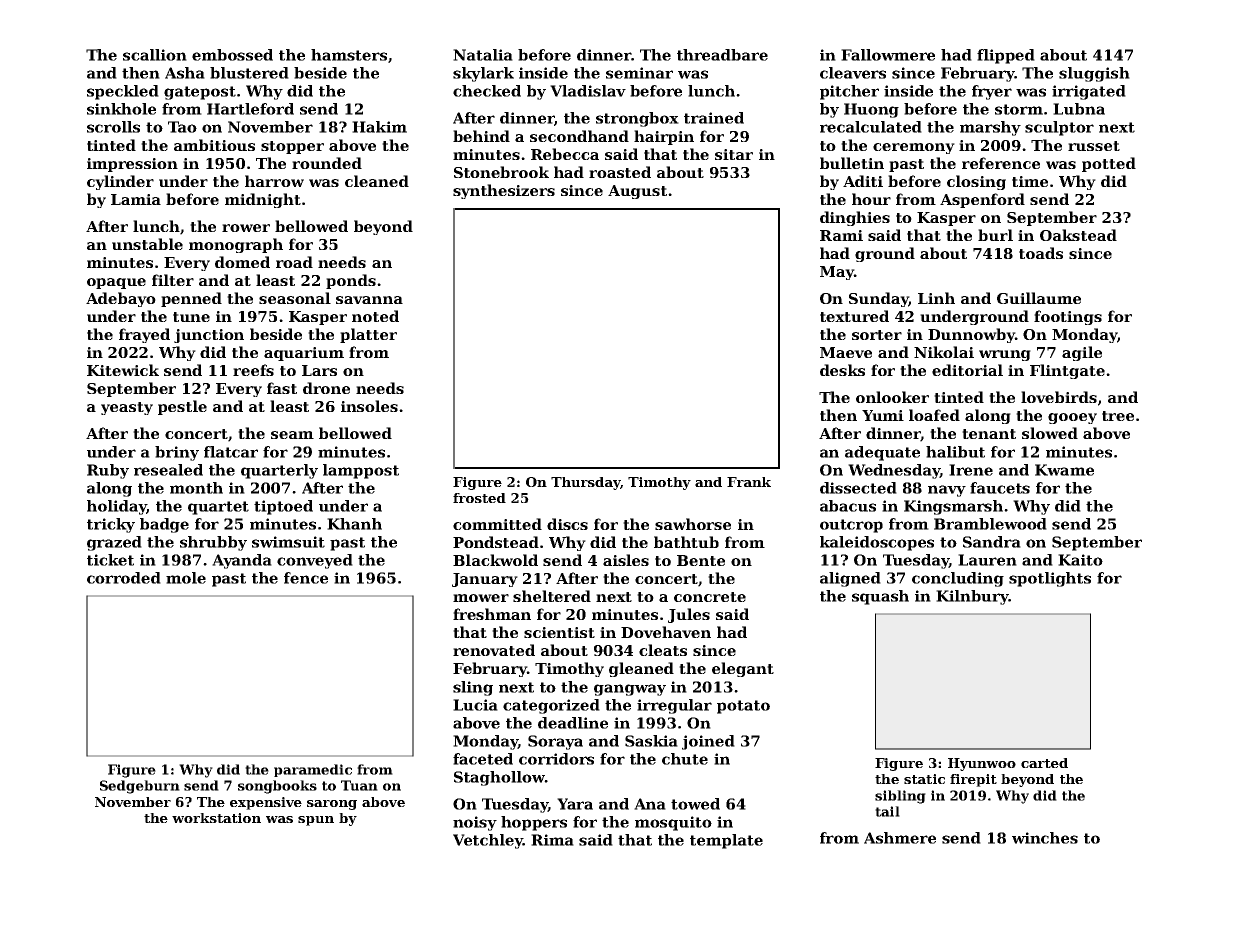  I want to click on checked, so click(487, 91).
